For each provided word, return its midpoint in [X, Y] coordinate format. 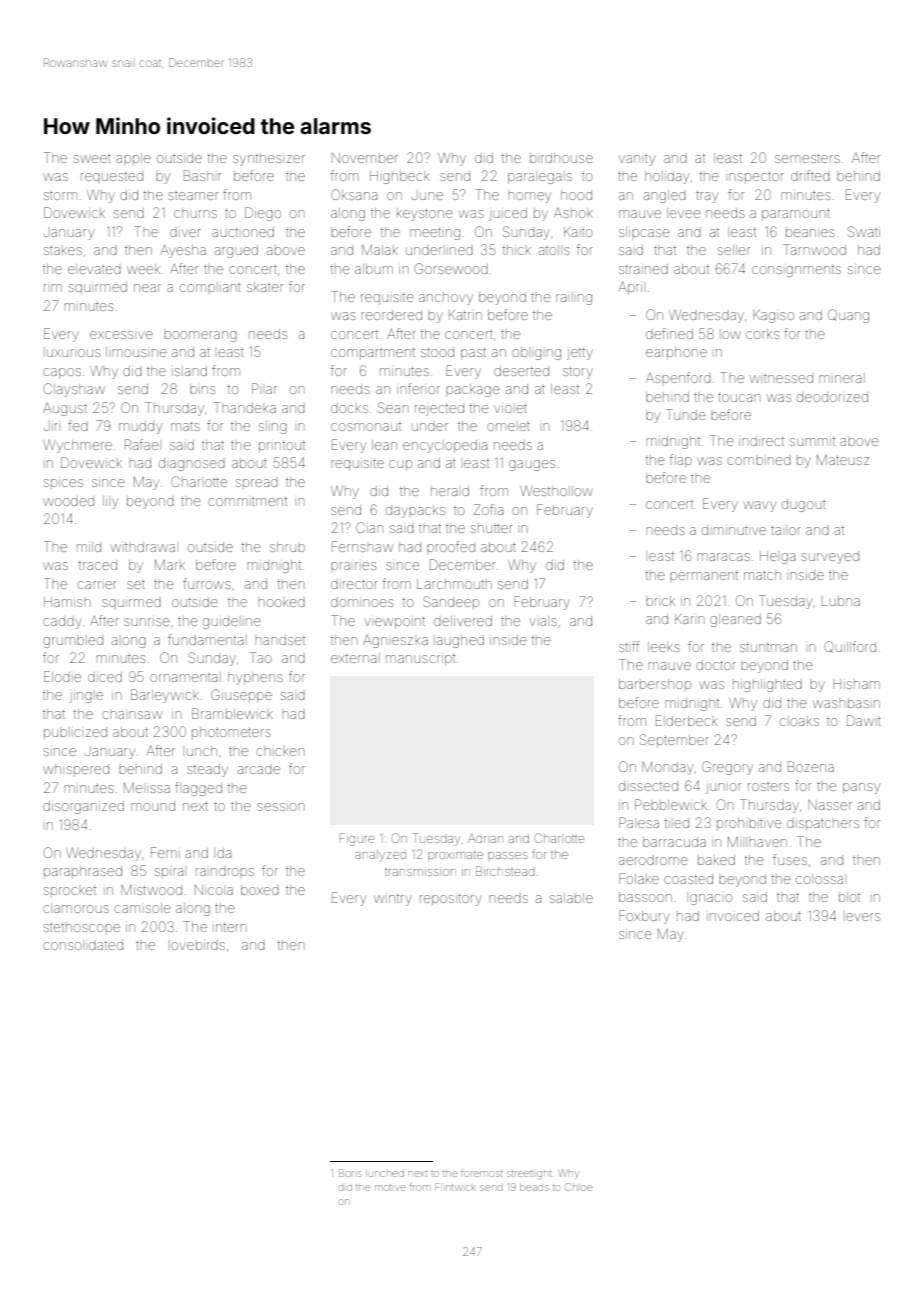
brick [660, 601]
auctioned [243, 232]
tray [707, 197]
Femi [164, 852]
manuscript [420, 660]
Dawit [864, 720]
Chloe [578, 1187]
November [365, 158]
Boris [350, 1173]
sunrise [147, 622]
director [354, 584]
